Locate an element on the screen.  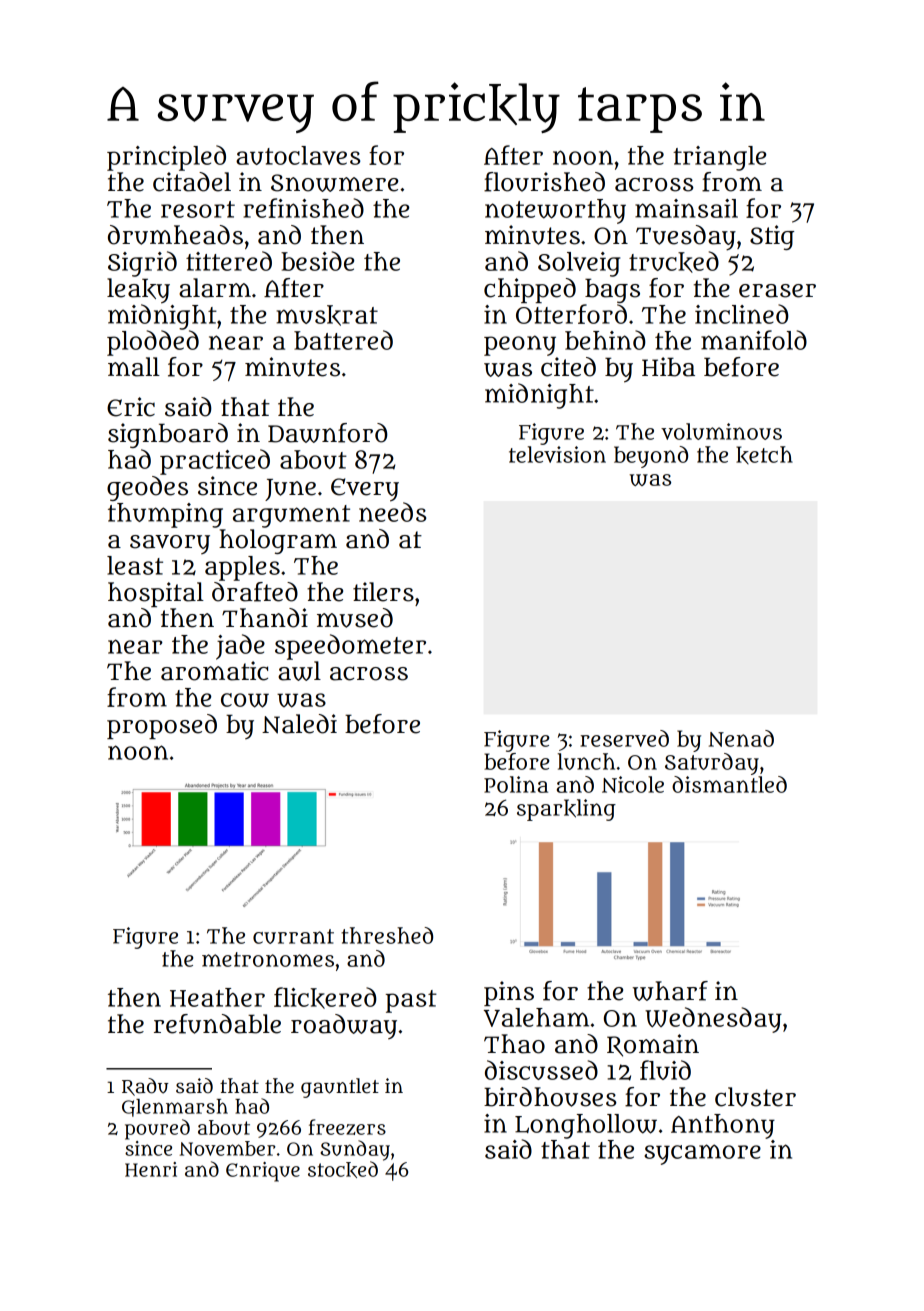
battered is located at coordinates (343, 340).
